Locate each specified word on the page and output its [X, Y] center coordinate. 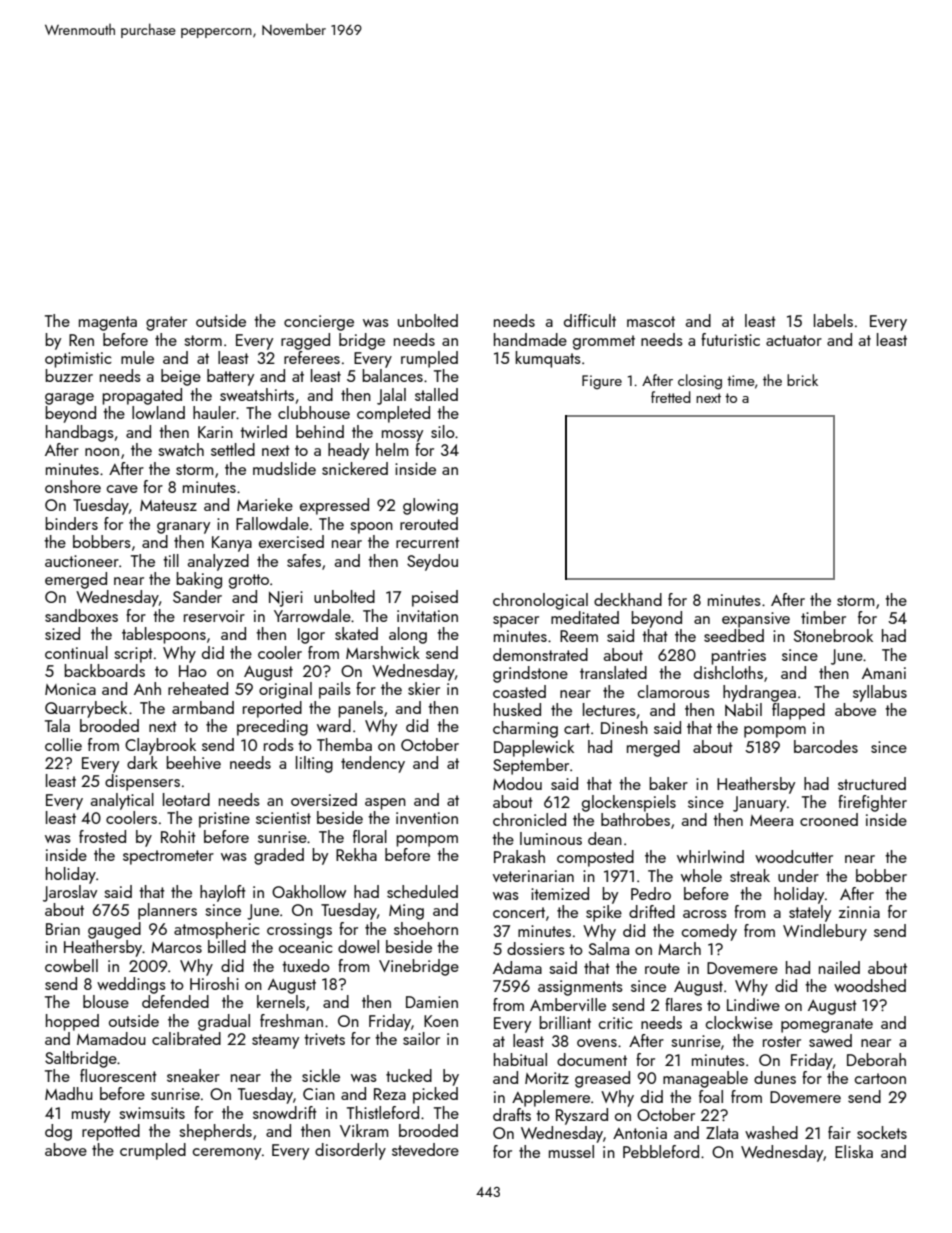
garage [69, 399]
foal [711, 1096]
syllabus [880, 693]
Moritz [547, 1078]
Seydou [432, 562]
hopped [72, 1022]
